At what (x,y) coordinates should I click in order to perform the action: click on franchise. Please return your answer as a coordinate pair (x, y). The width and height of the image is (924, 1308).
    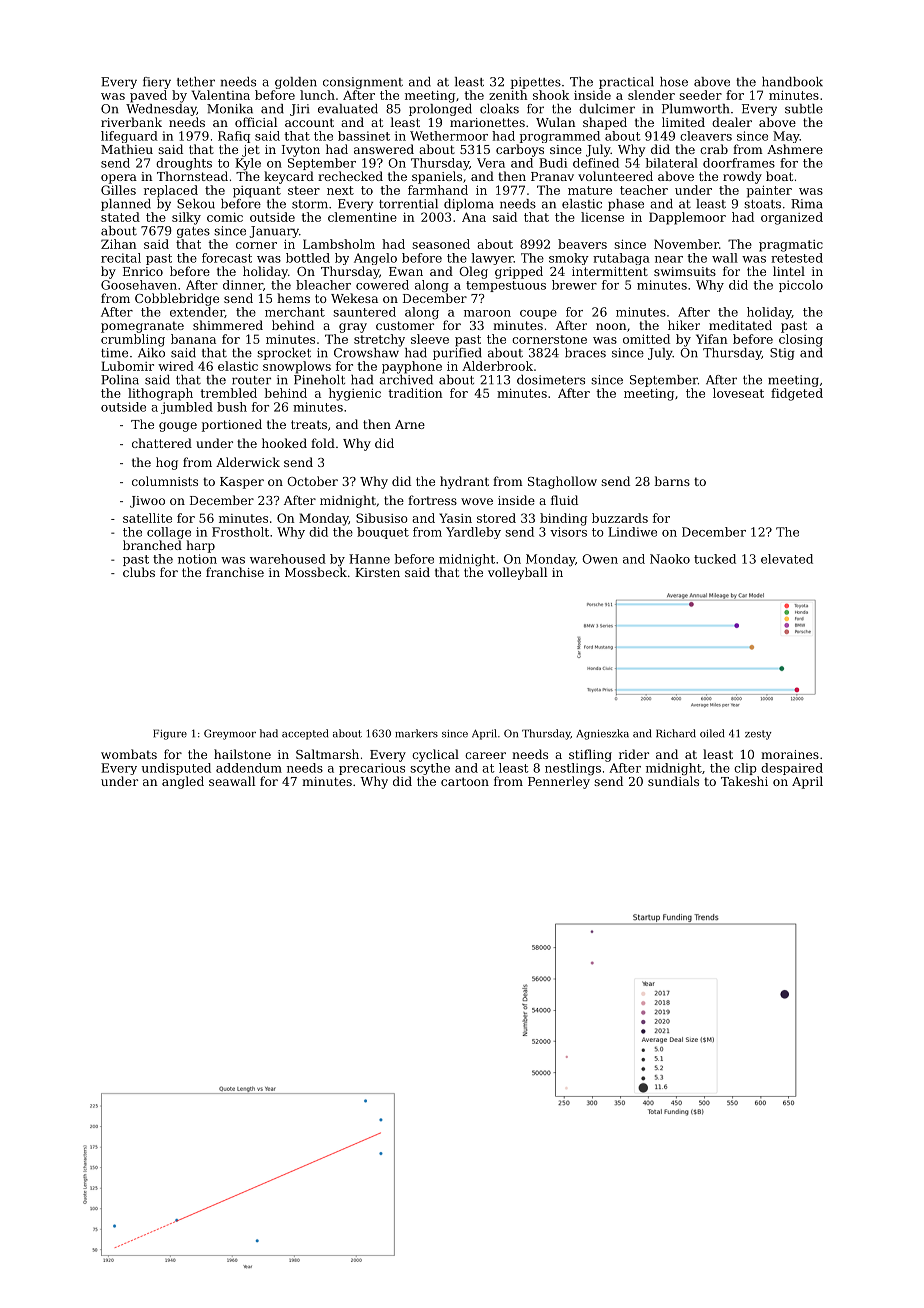
    Looking at the image, I should click on (235, 572).
